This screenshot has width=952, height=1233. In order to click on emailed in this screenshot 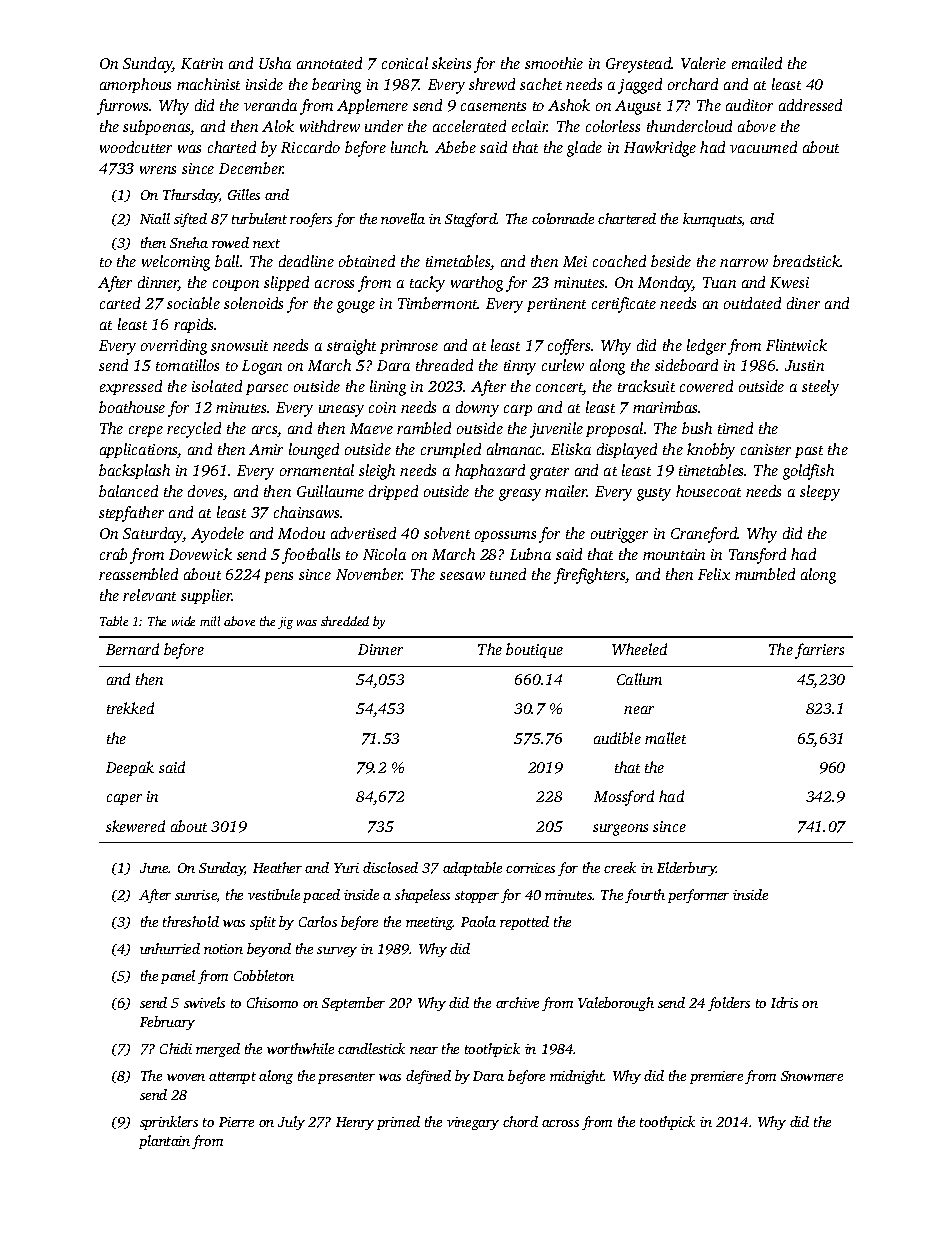, I will do `click(757, 63)`.
